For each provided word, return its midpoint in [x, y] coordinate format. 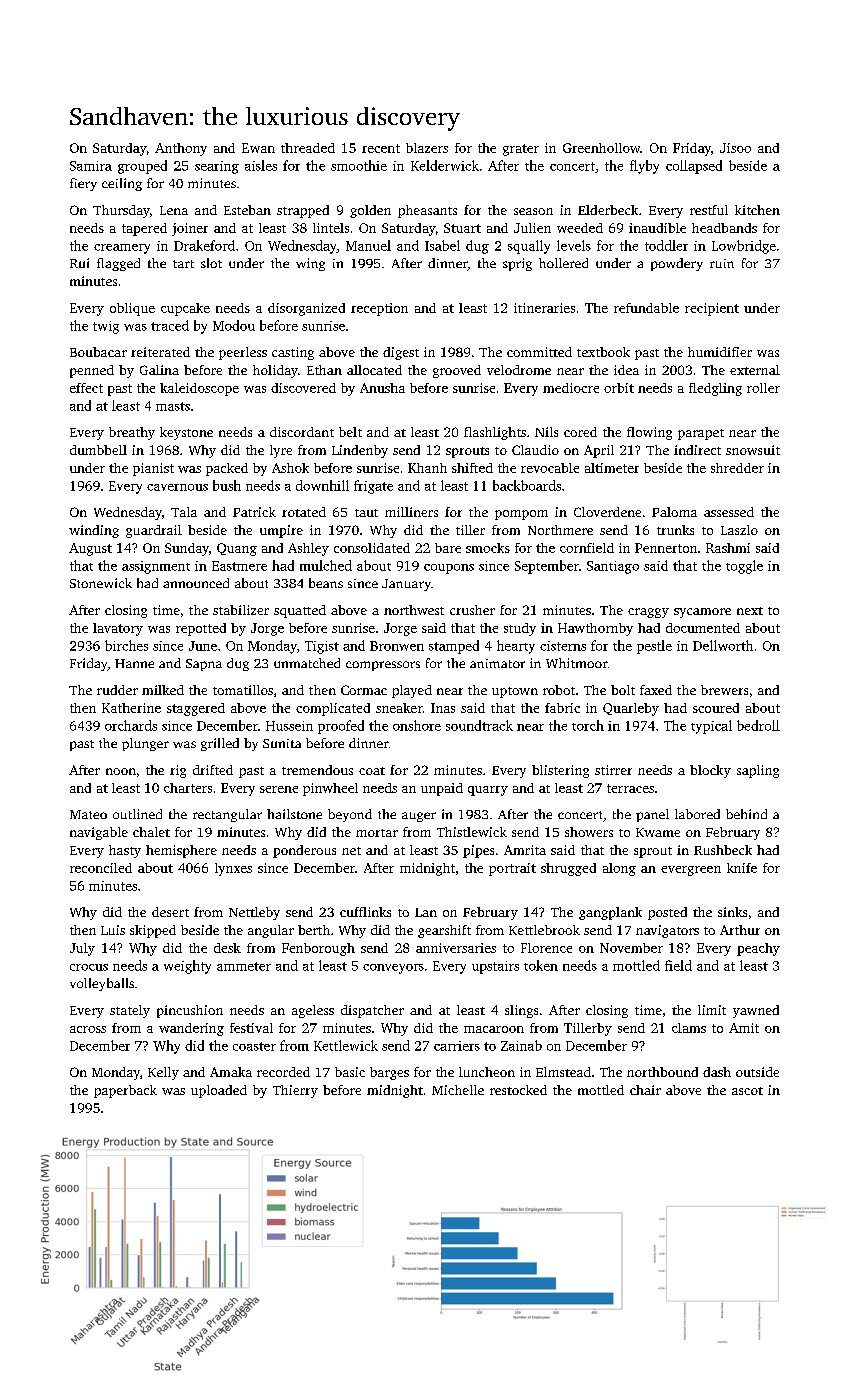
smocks [488, 548]
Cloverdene [607, 512]
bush [227, 485]
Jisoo [735, 148]
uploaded [219, 1091]
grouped [142, 167]
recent [381, 148]
